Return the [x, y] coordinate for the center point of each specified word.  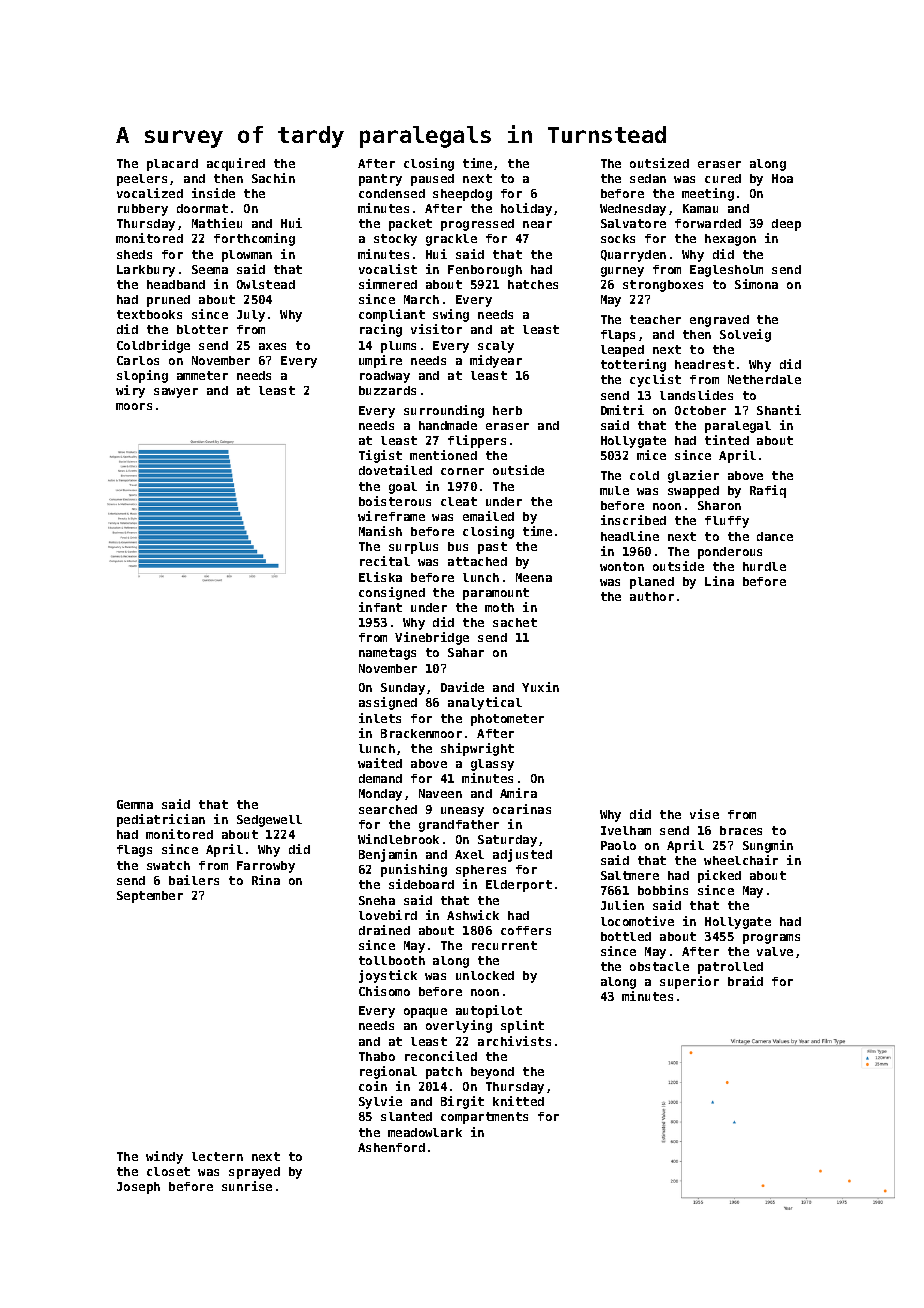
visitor [436, 329]
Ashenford [391, 1147]
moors [134, 406]
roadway [385, 377]
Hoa [782, 178]
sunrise [247, 1186]
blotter [202, 329]
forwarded [708, 223]
